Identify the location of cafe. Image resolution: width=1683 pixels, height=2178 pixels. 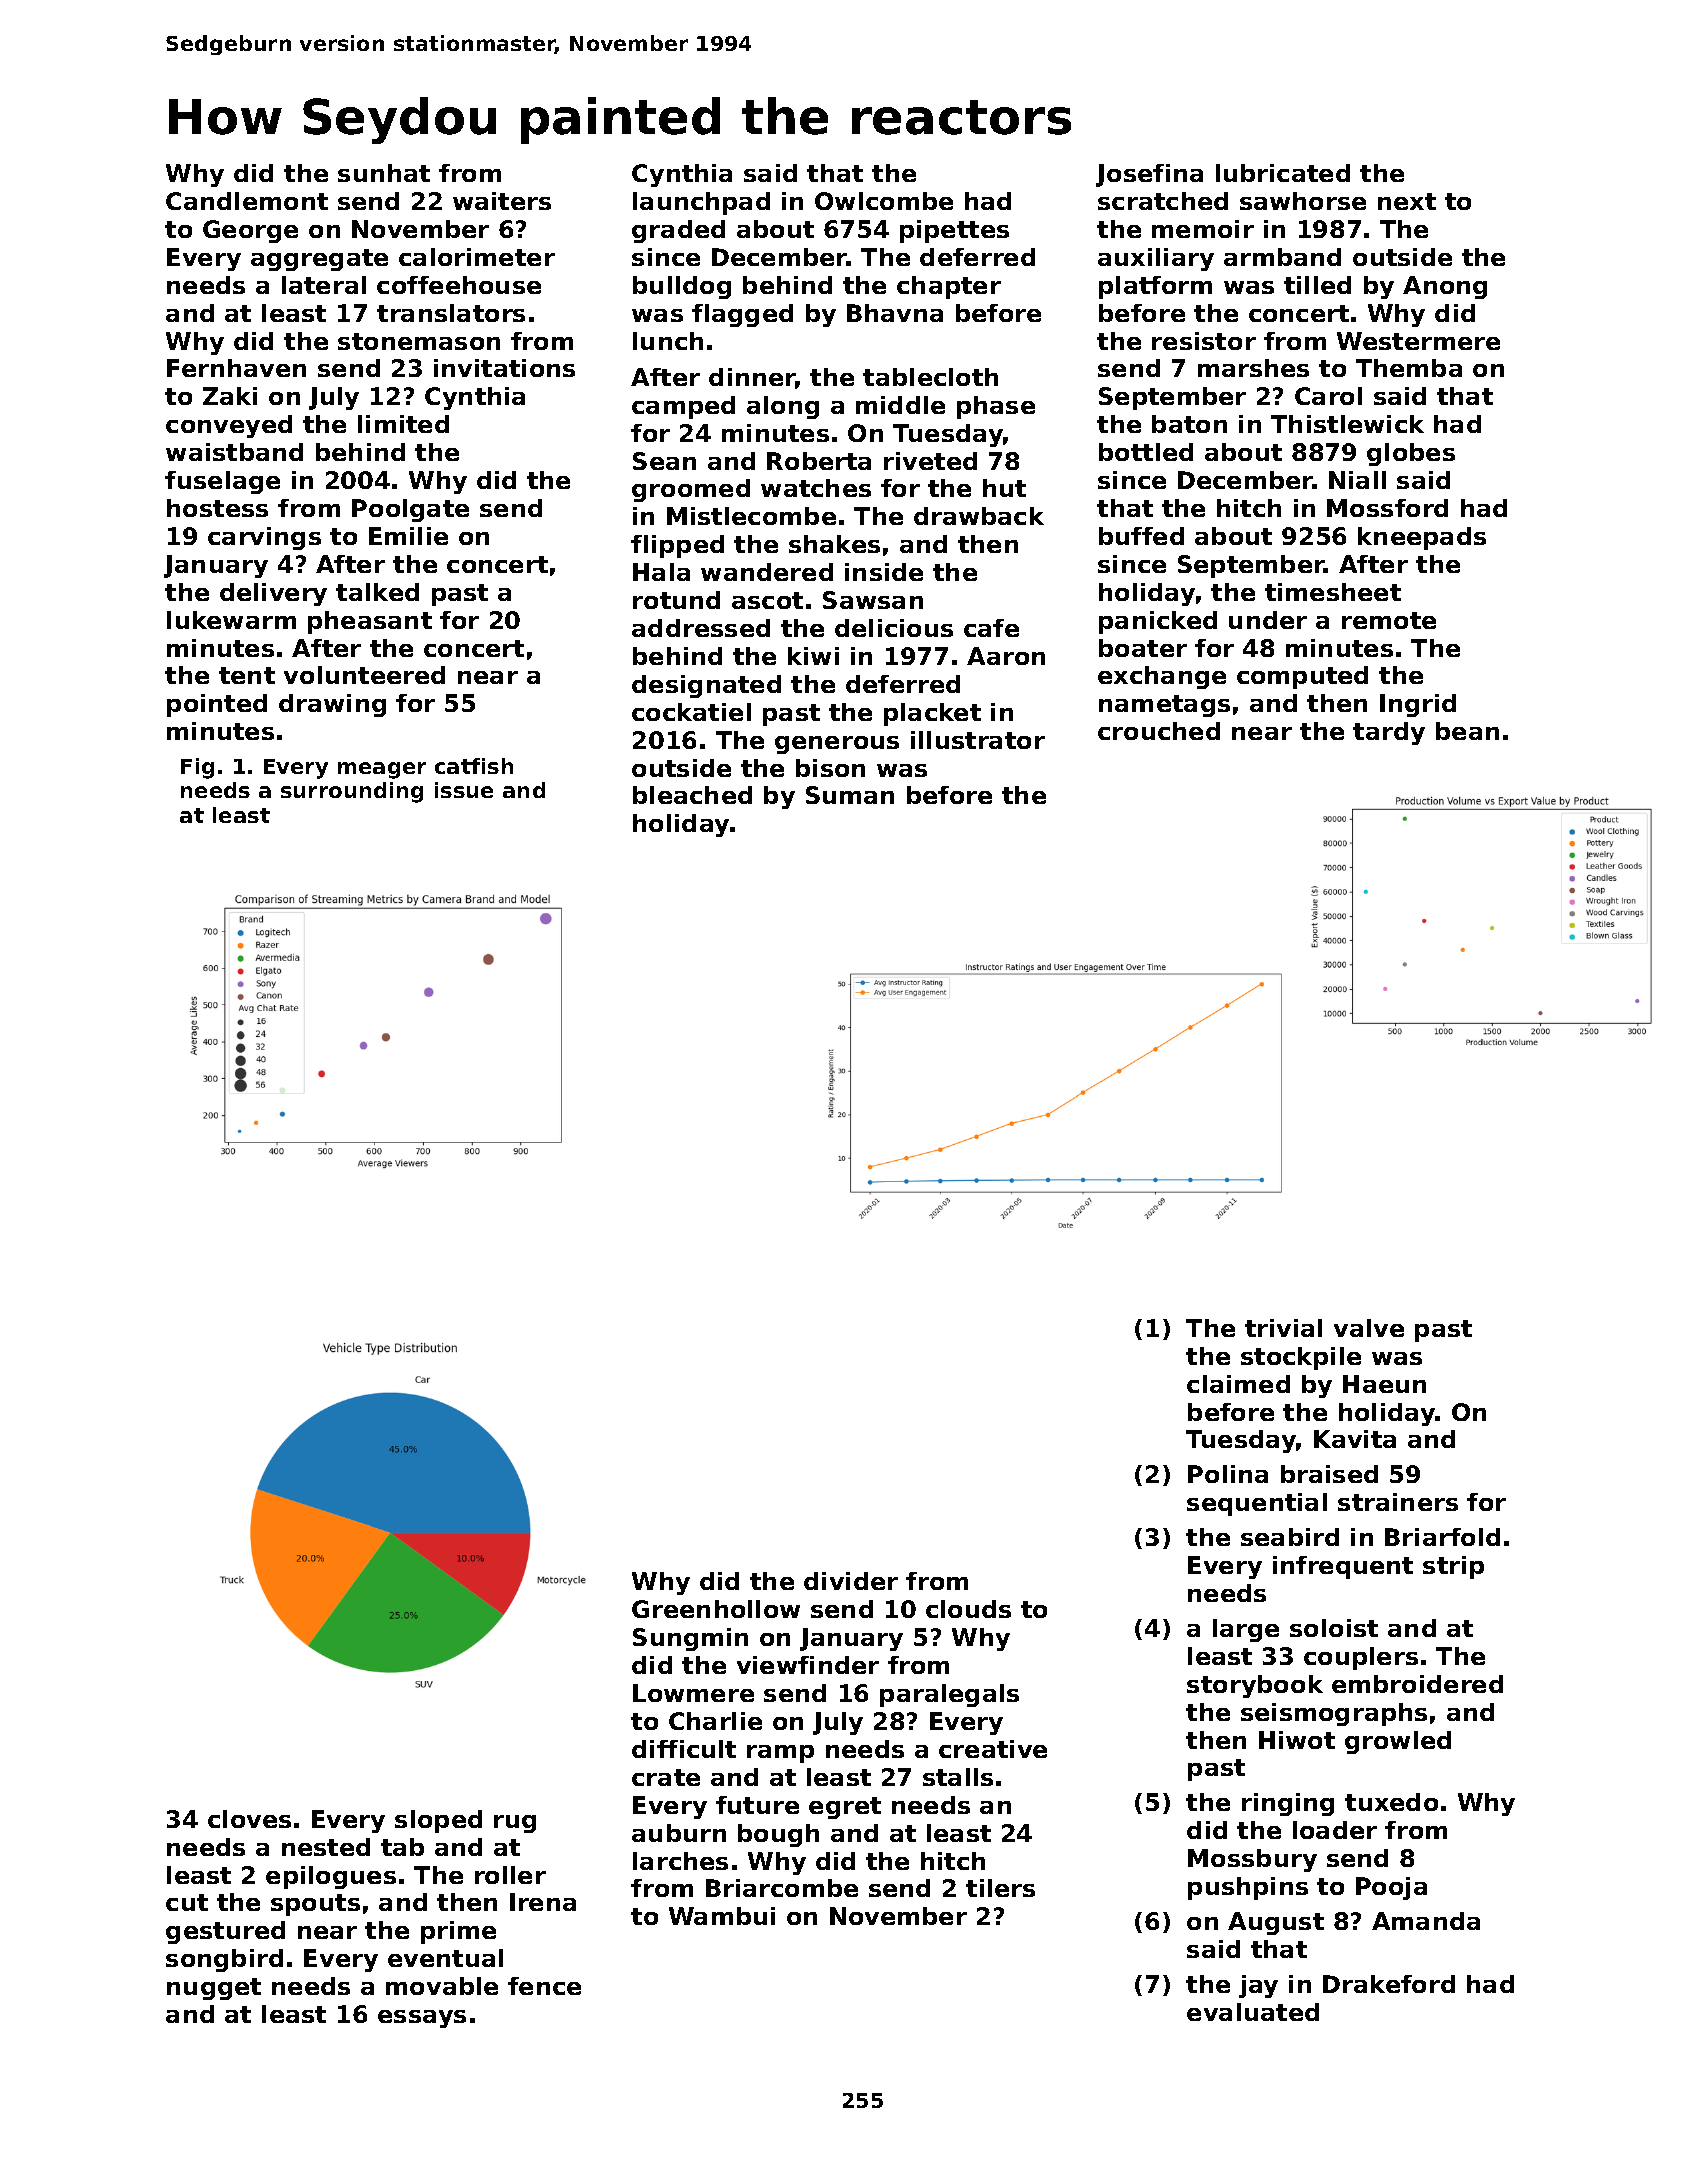
(991, 628).
